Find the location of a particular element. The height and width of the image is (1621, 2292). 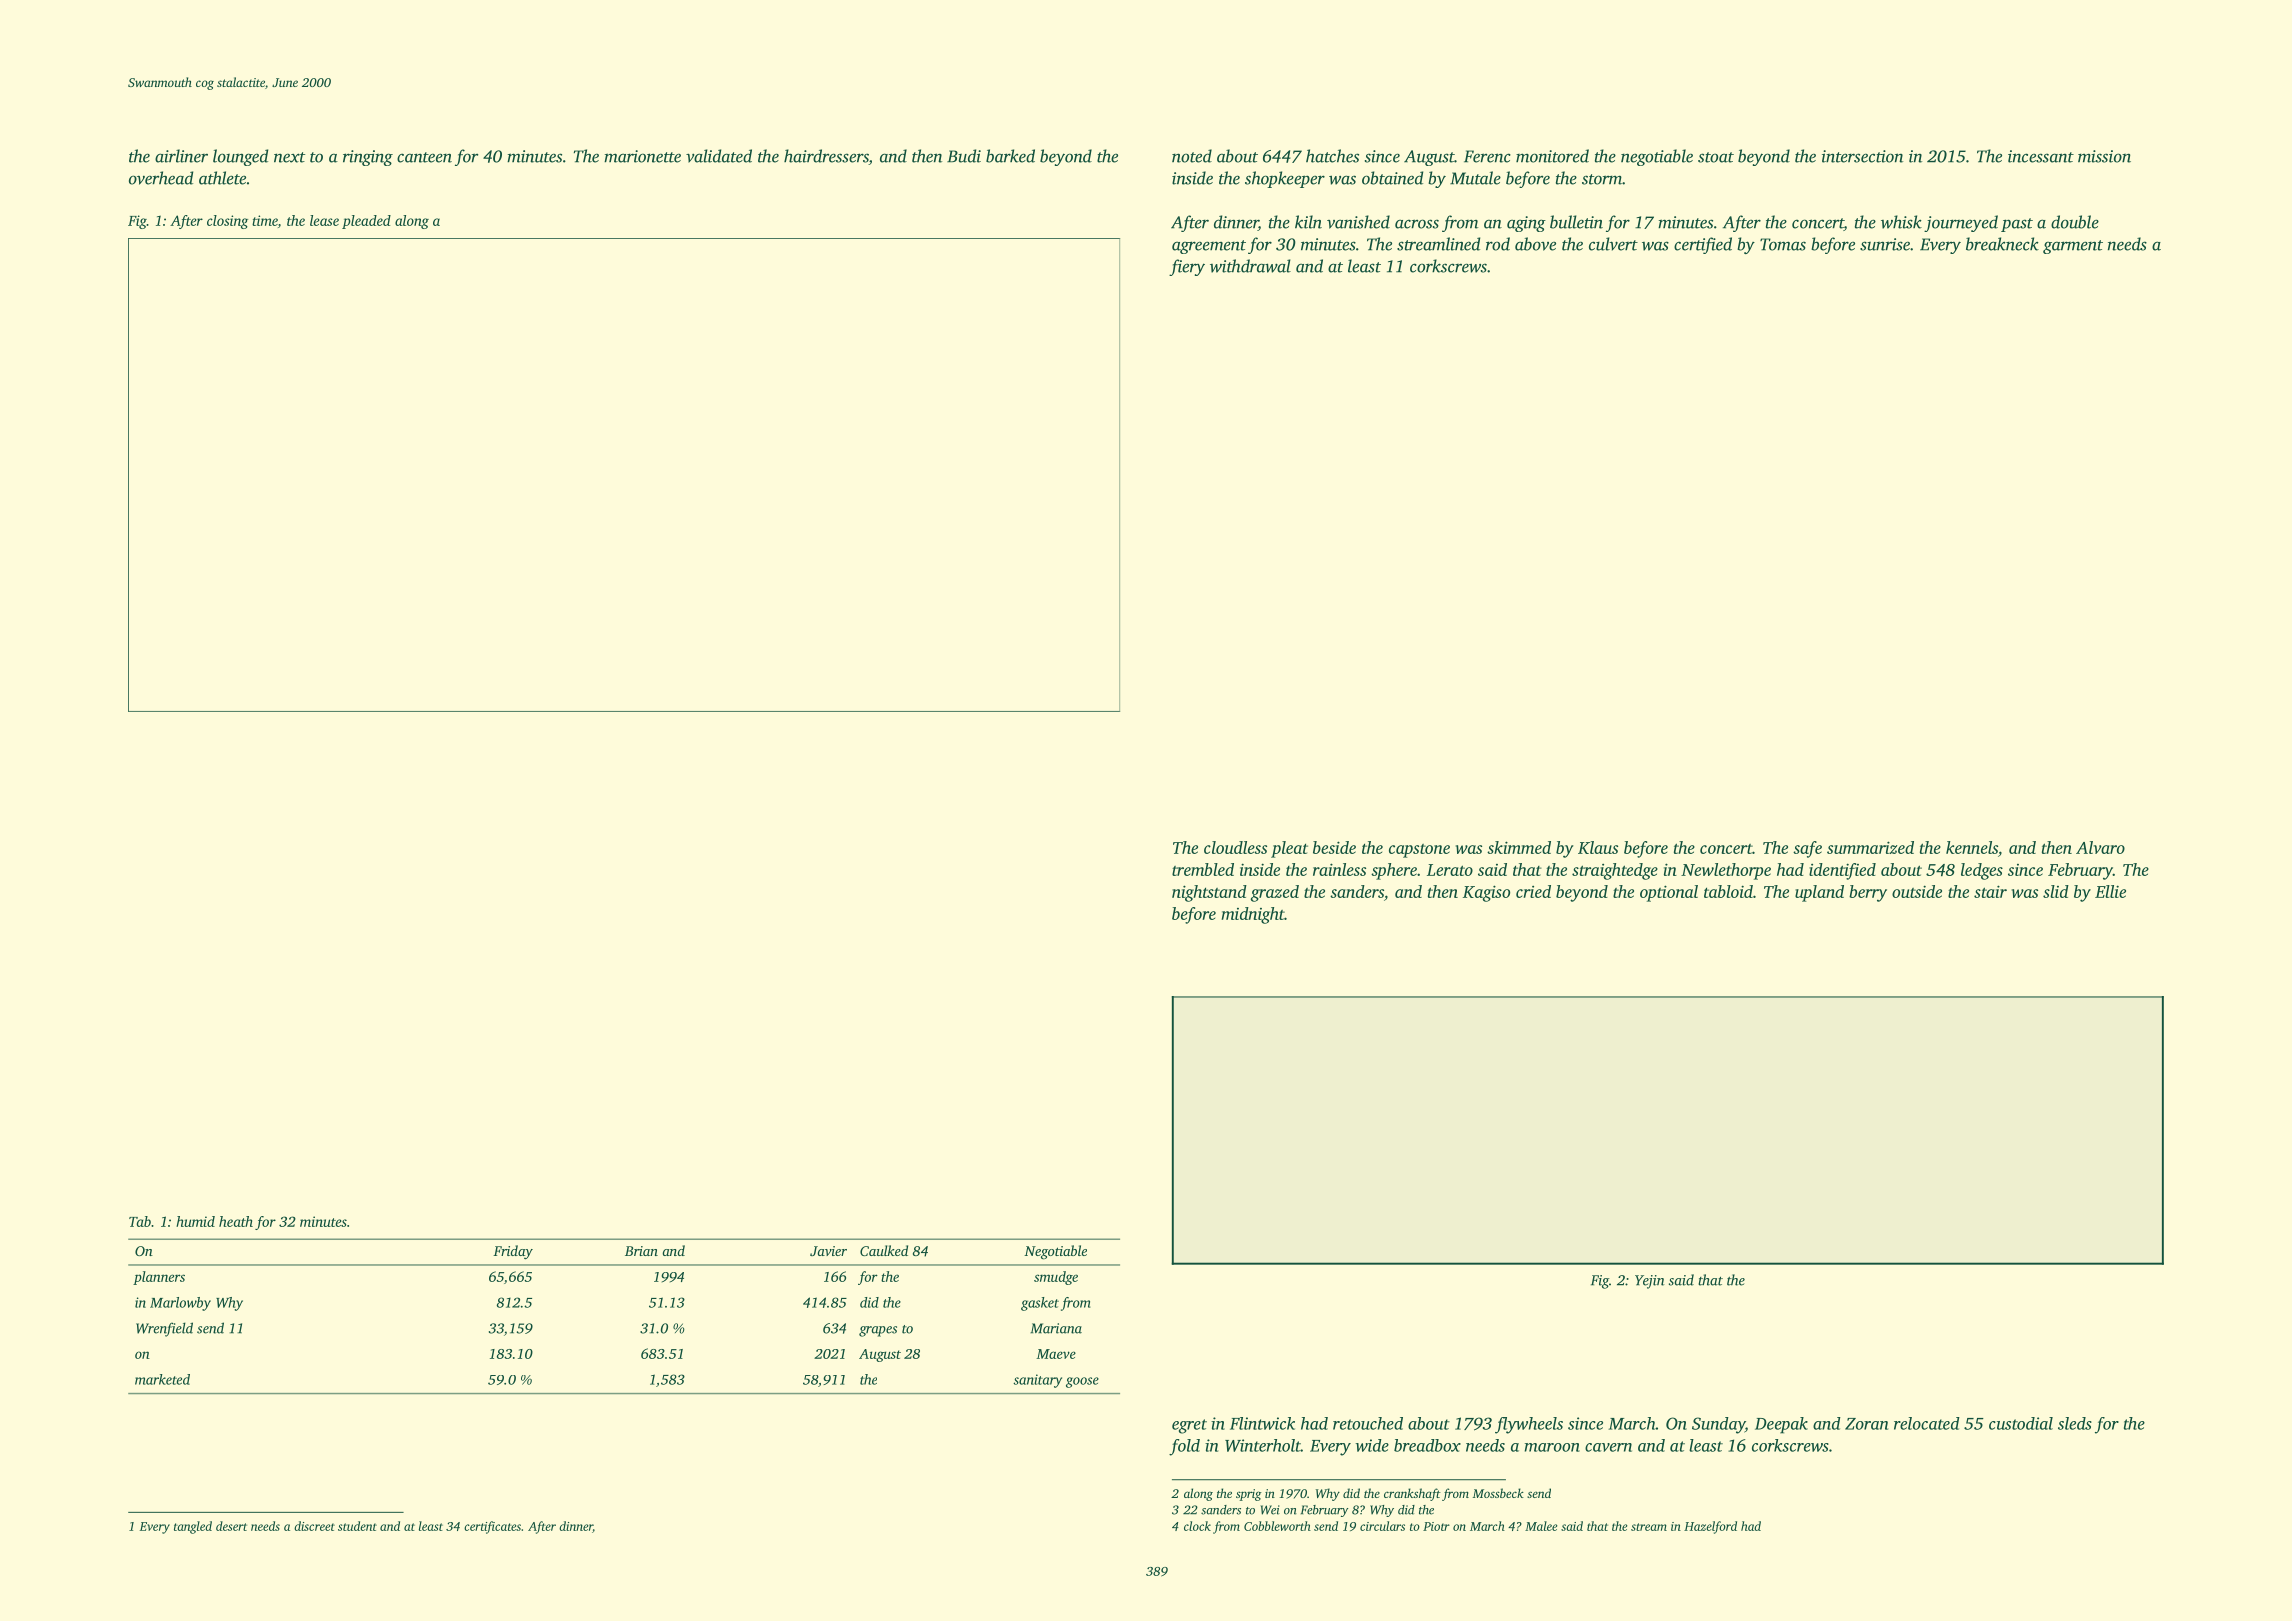

sleds is located at coordinates (2075, 1423).
